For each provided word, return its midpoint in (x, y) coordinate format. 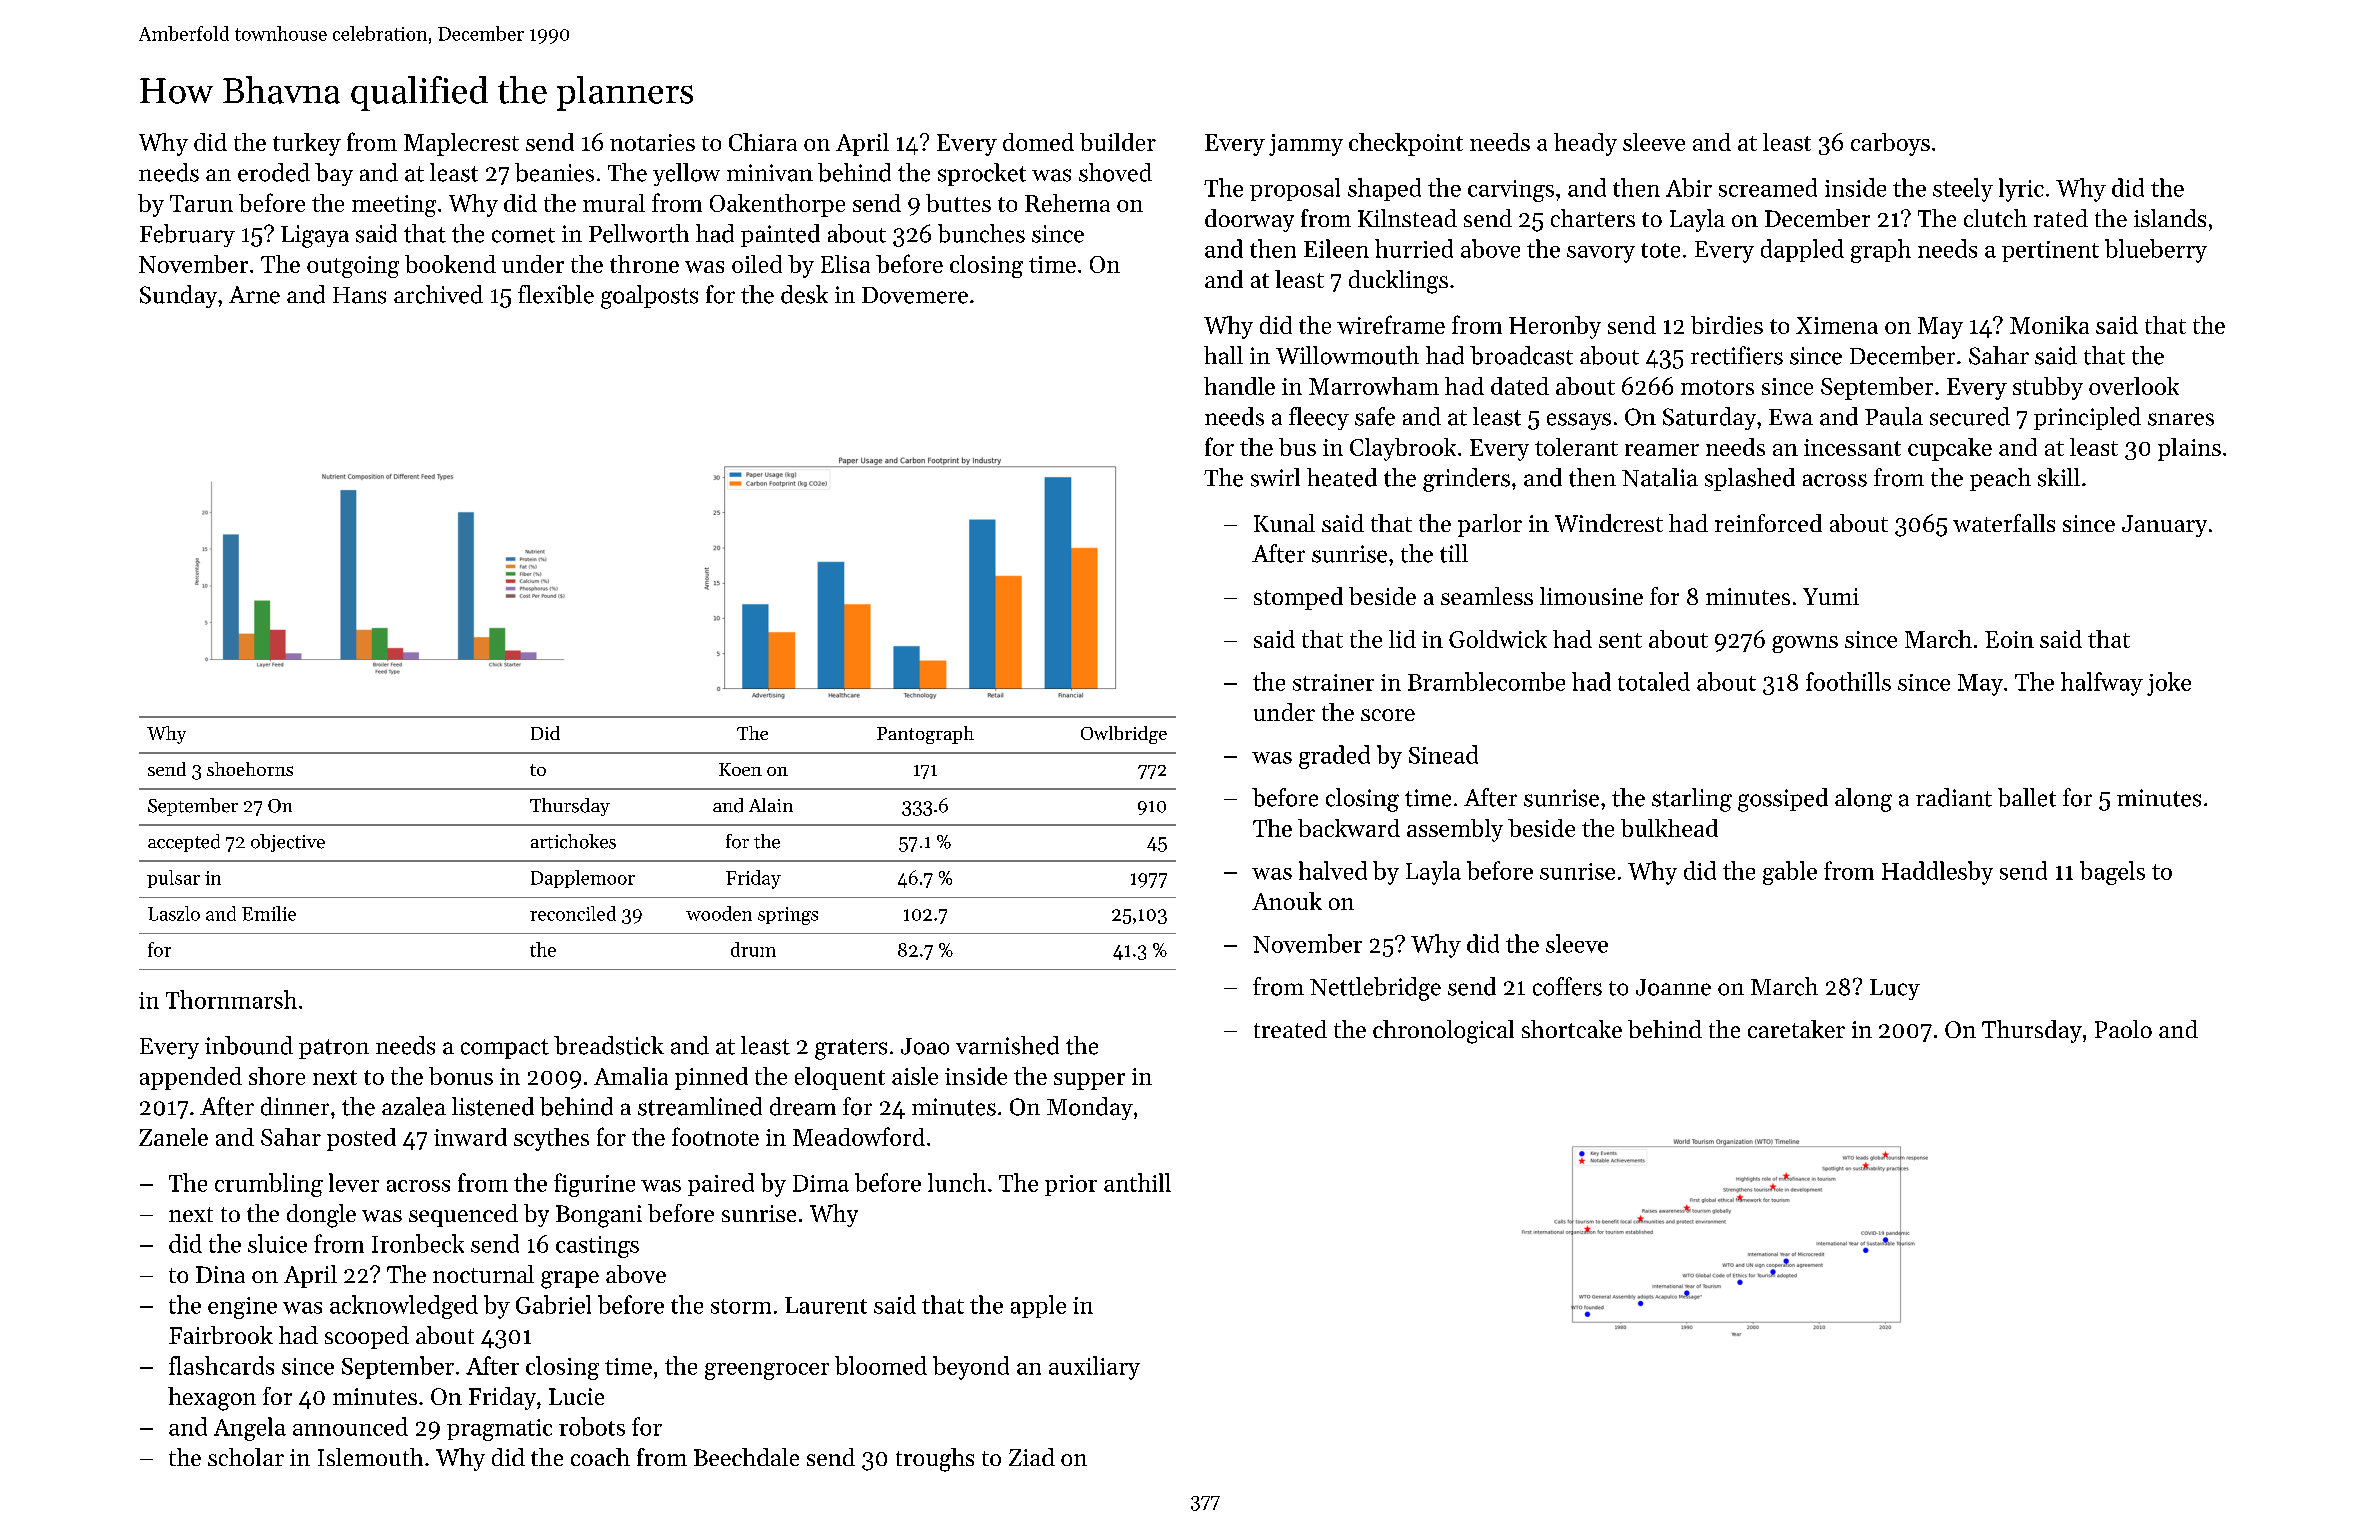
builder (1118, 142)
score (1388, 715)
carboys (1890, 144)
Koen (740, 769)
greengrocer (767, 1371)
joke (2169, 684)
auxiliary (1094, 1368)
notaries (652, 142)
